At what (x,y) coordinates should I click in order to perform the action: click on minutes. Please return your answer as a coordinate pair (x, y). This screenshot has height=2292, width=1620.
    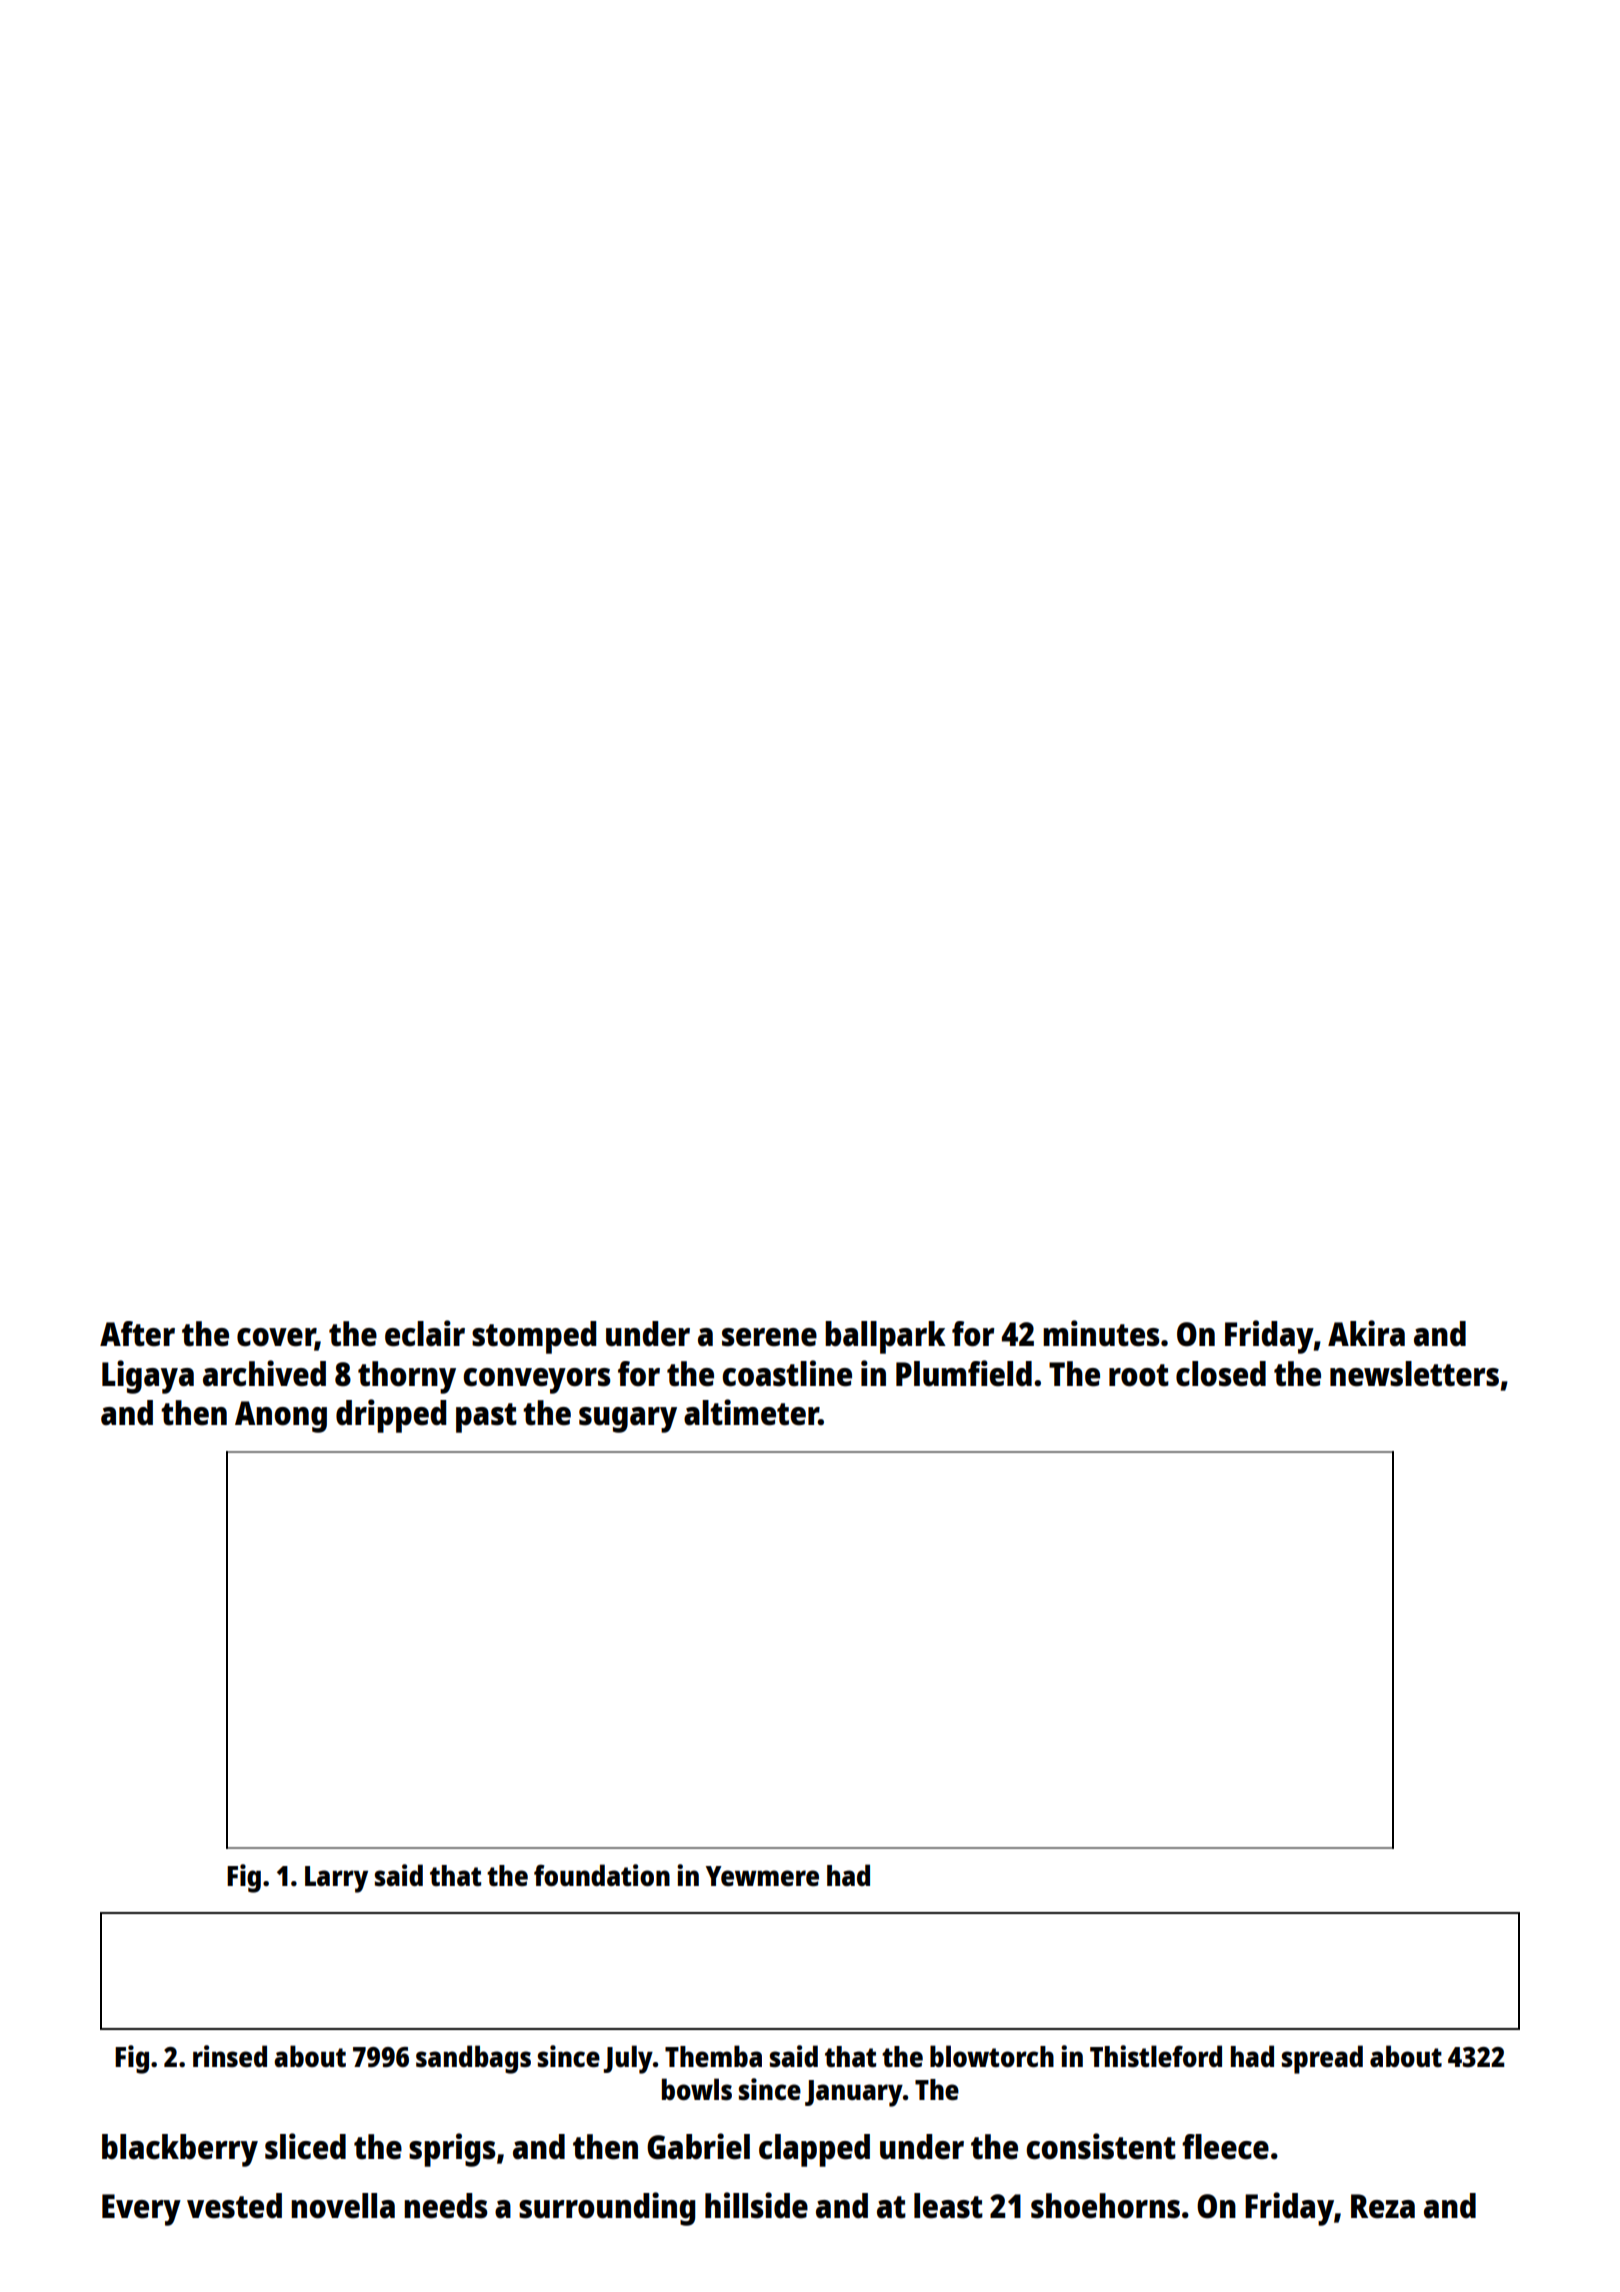
    Looking at the image, I should click on (1101, 1333).
